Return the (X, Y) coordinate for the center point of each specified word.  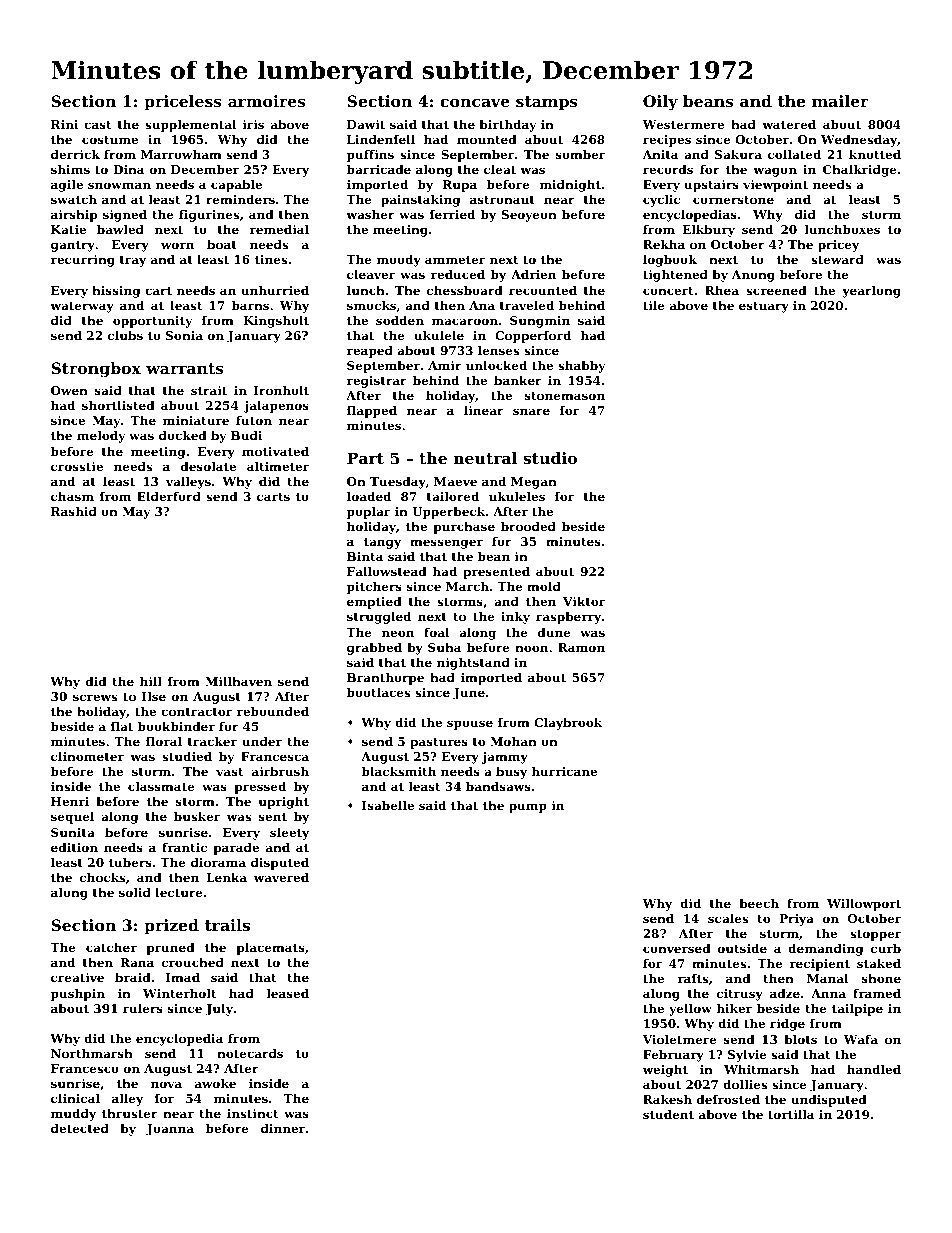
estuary (764, 307)
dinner (283, 1128)
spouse (470, 725)
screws (95, 697)
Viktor (584, 601)
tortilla (791, 1114)
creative (77, 977)
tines (271, 259)
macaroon (465, 321)
